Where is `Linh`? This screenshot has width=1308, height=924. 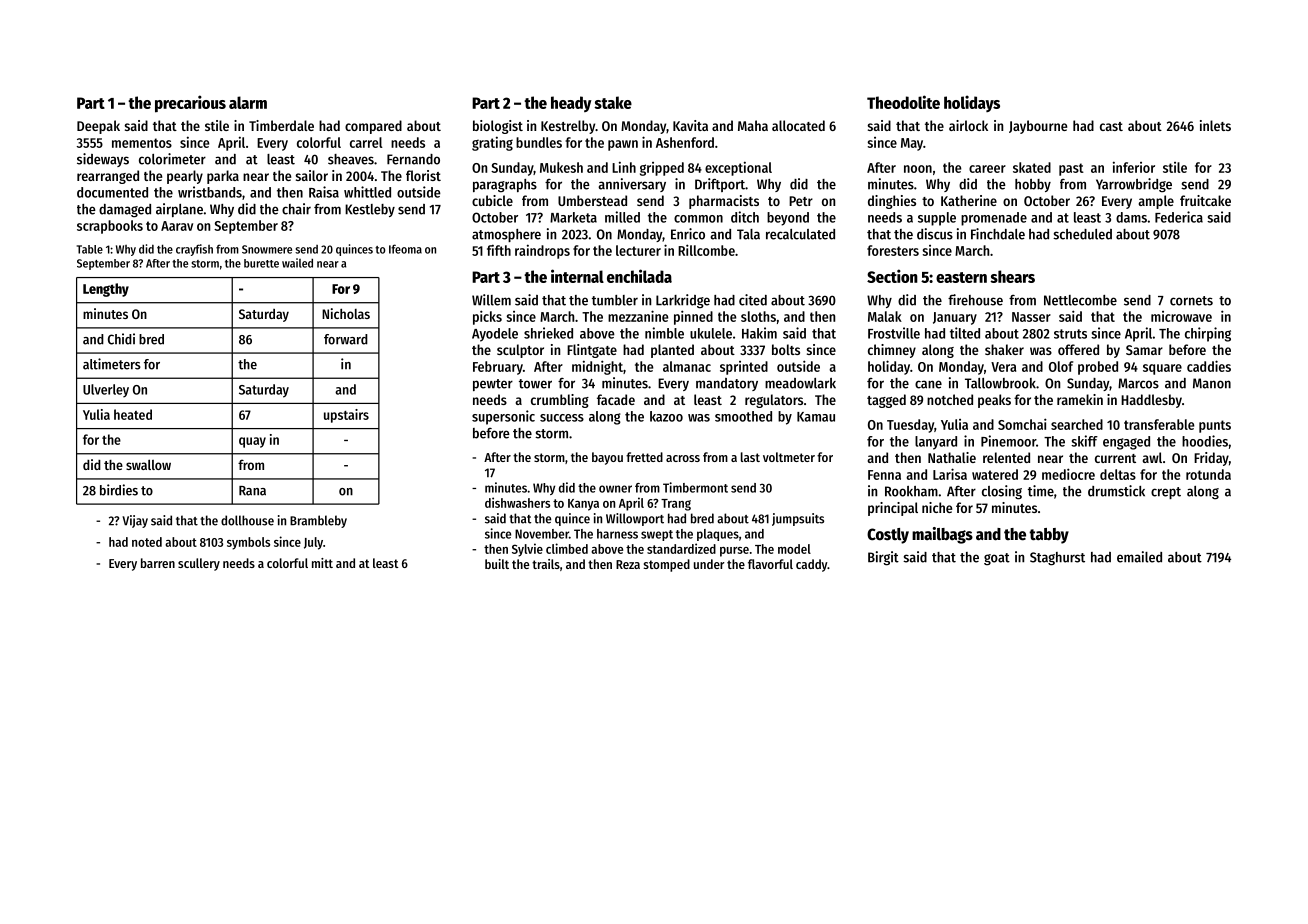
Linh is located at coordinates (624, 167).
